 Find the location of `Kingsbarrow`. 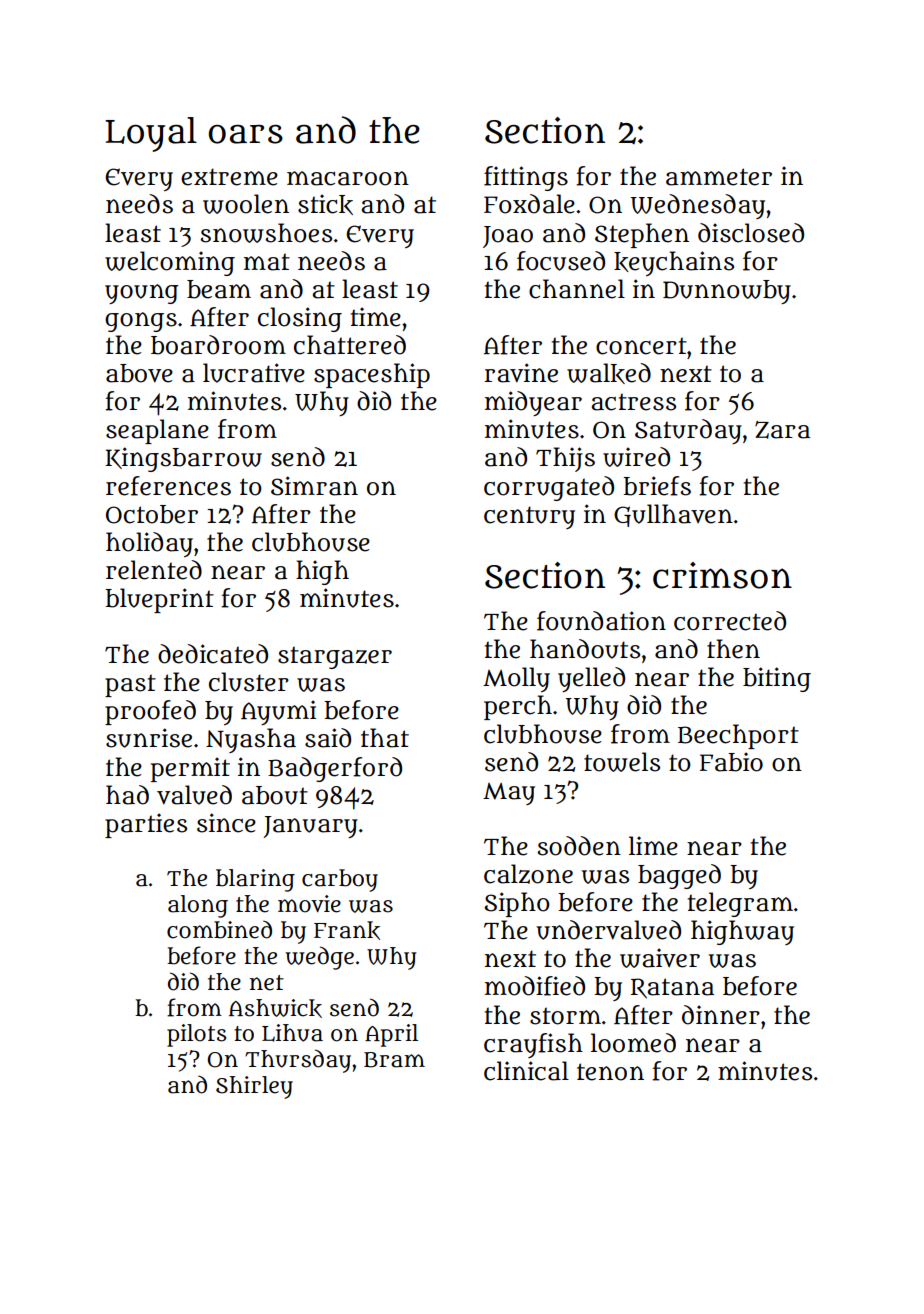

Kingsbarrow is located at coordinates (183, 459).
